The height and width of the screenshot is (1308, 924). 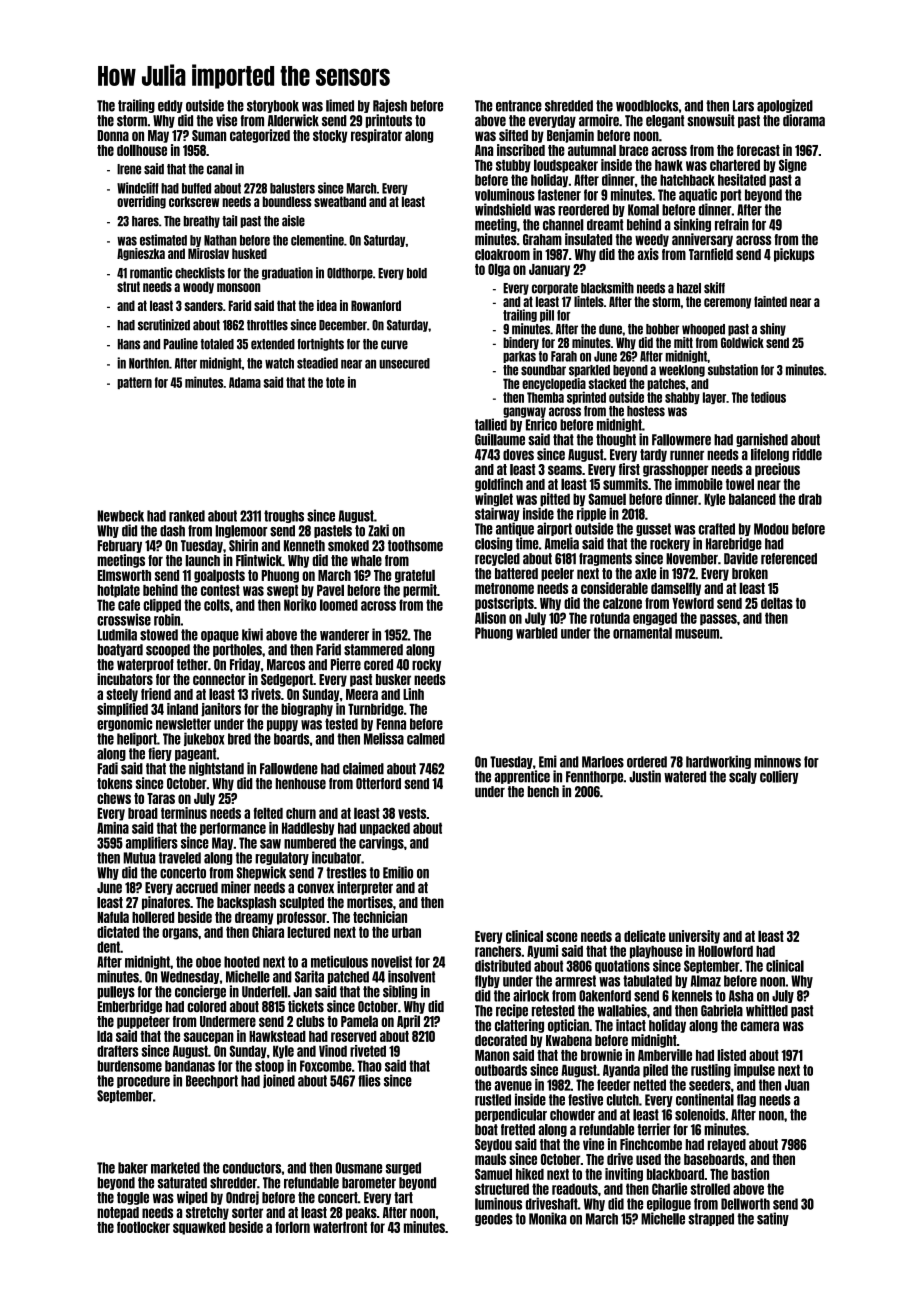 What do you see at coordinates (499, 270) in the screenshot?
I see `Olga` at bounding box center [499, 270].
